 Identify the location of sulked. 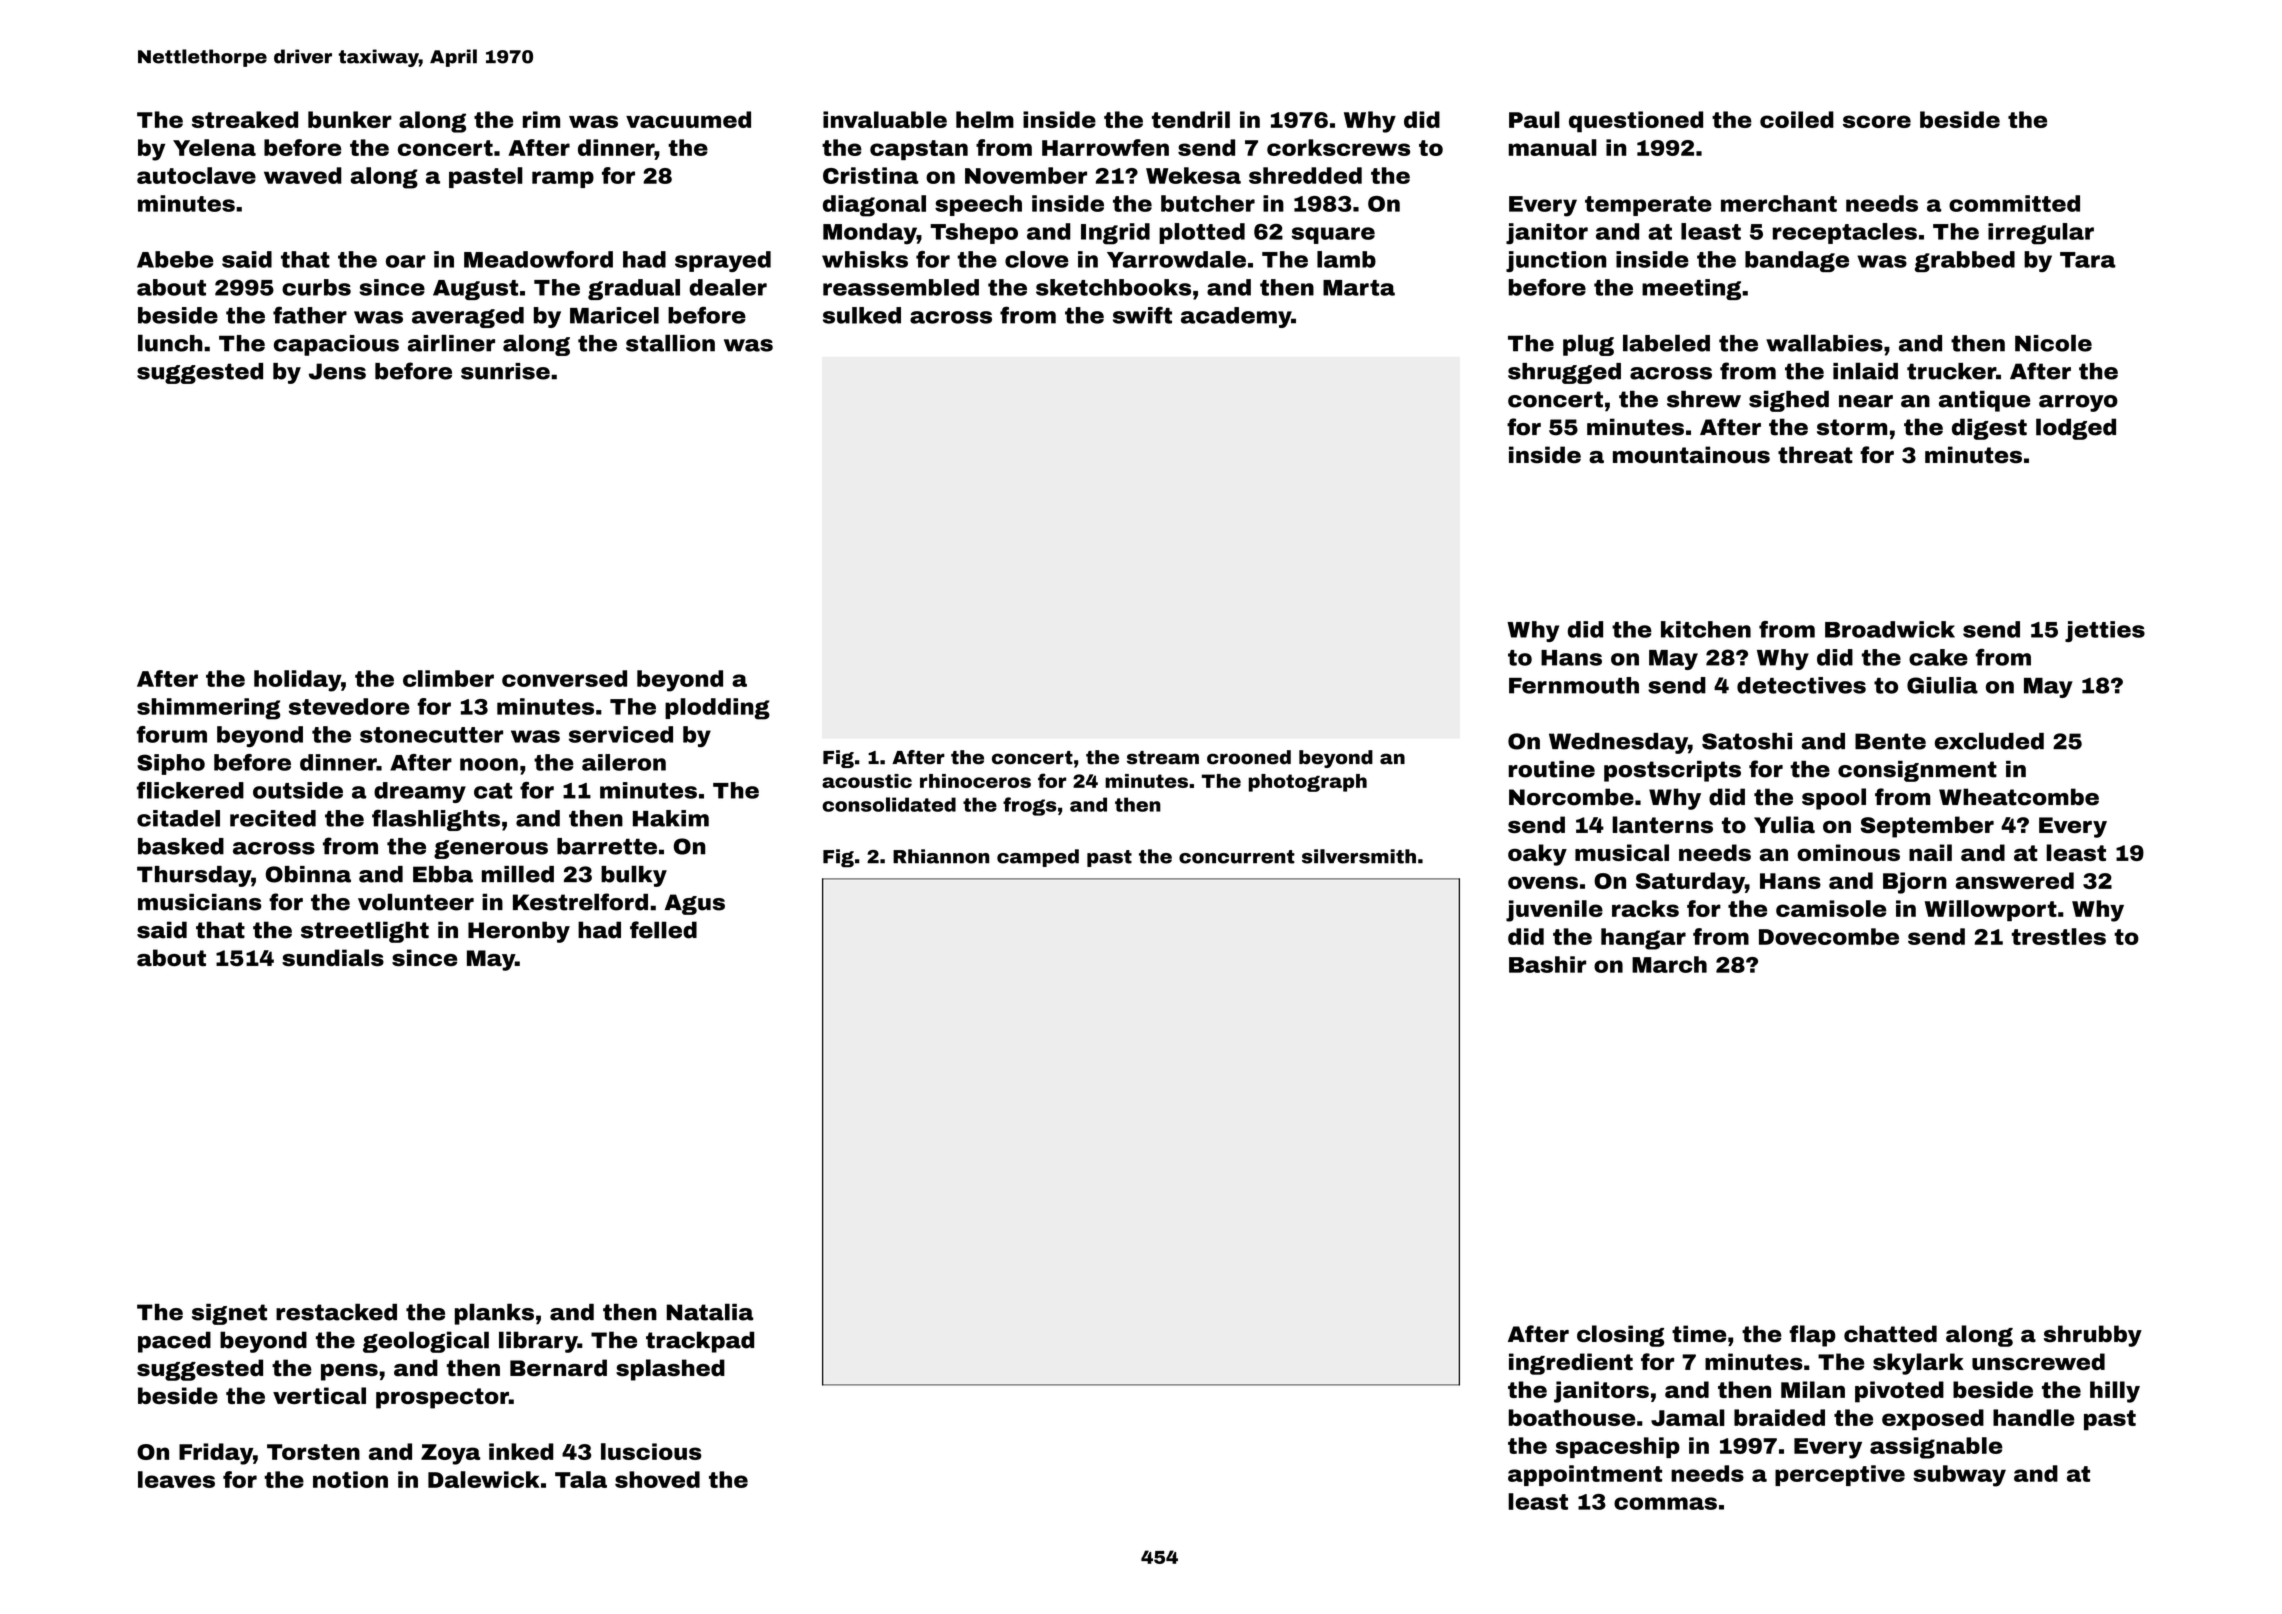
(862, 315).
